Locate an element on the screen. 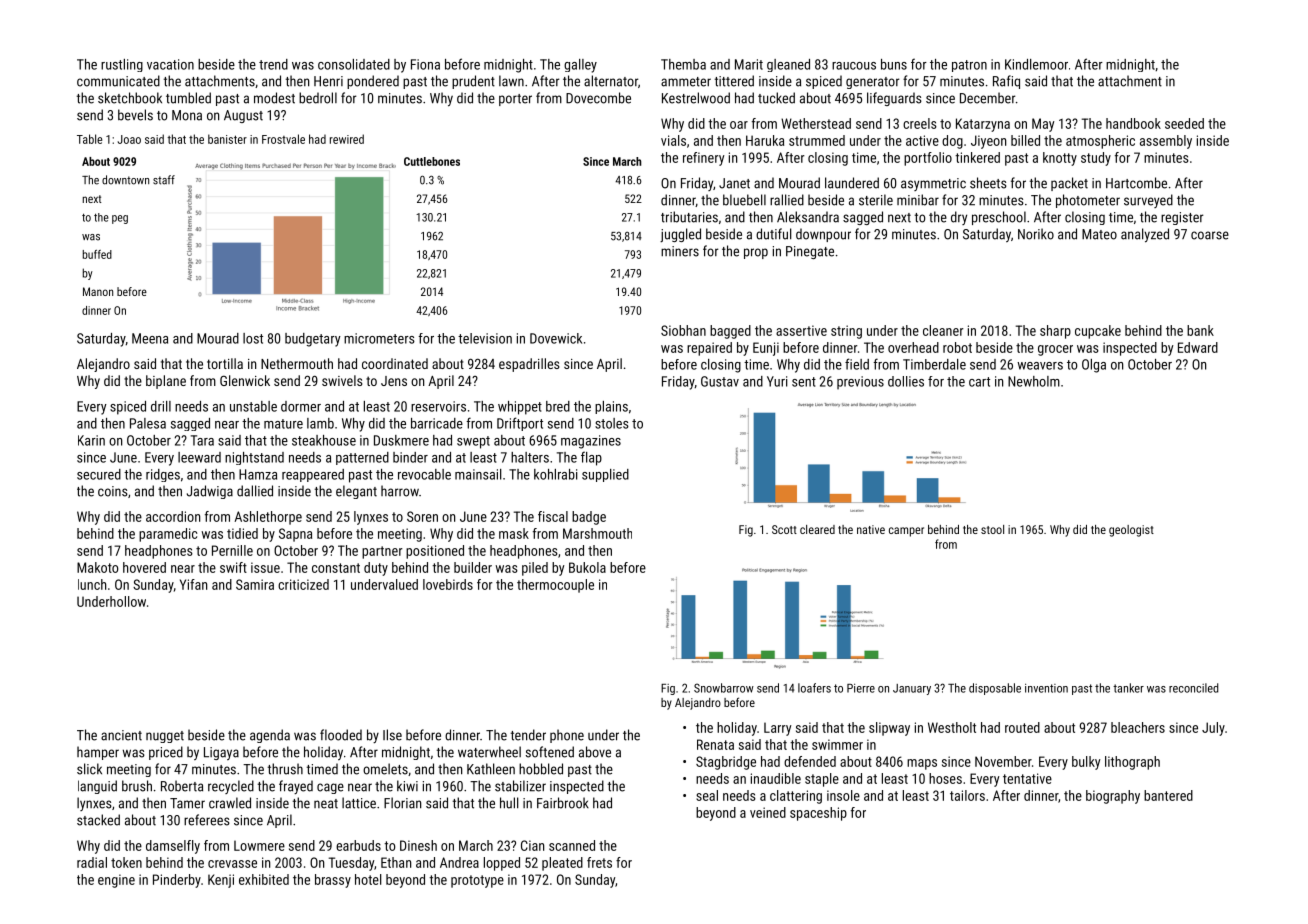 The image size is (1308, 924). cart is located at coordinates (979, 382).
